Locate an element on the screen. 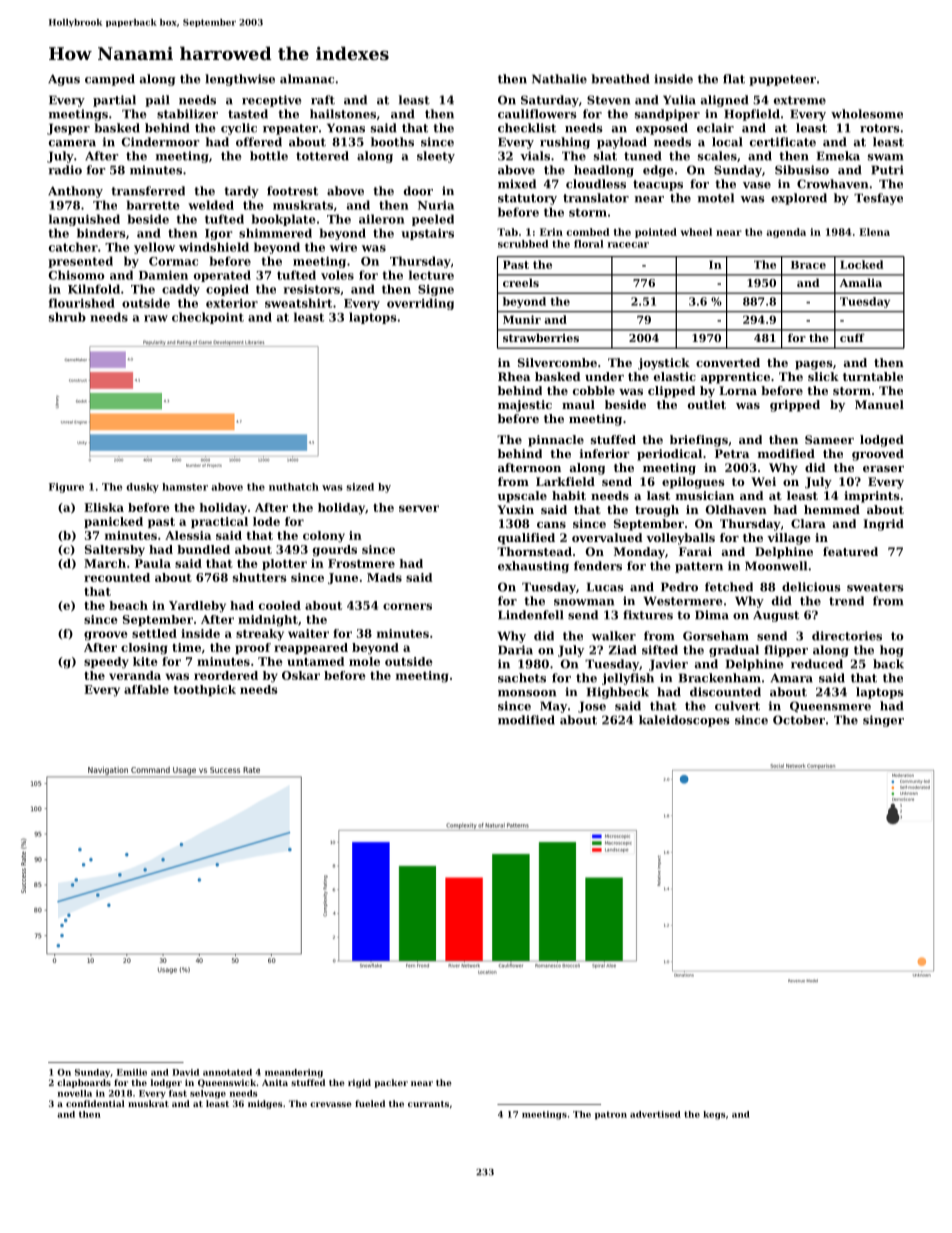 This screenshot has height=1233, width=952. proof is located at coordinates (253, 648).
